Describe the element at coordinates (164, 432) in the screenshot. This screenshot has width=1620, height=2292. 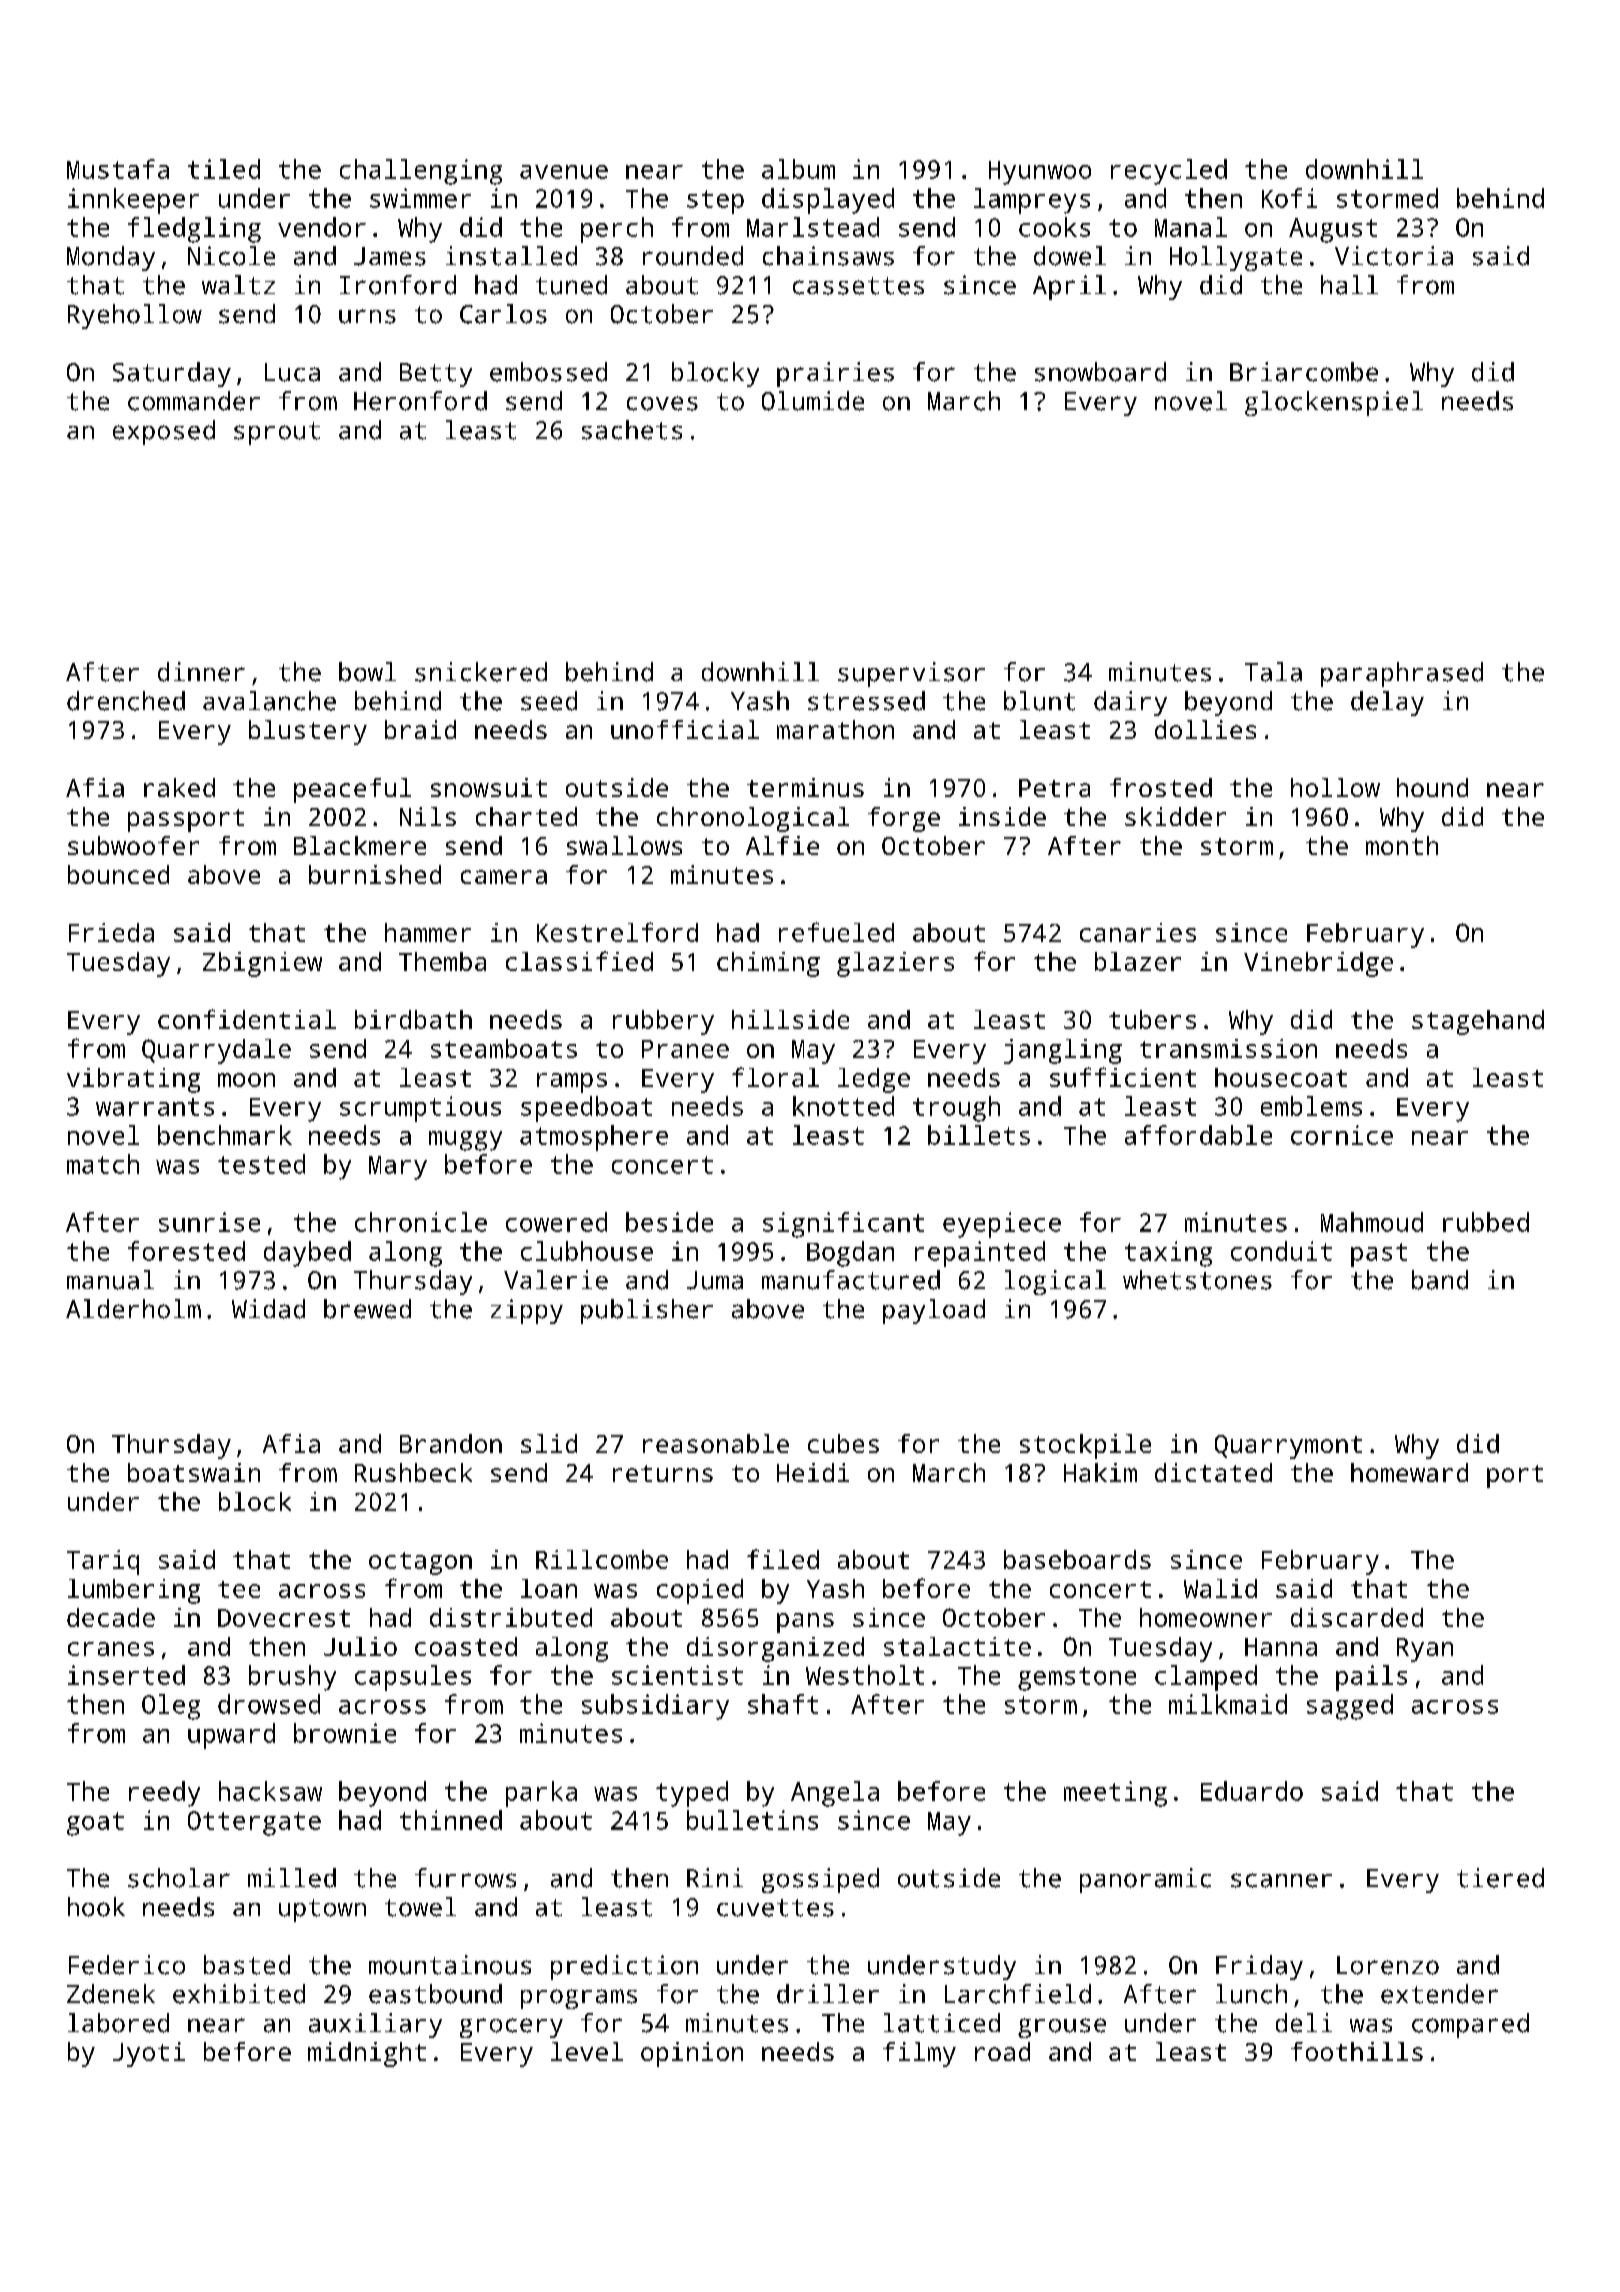
I see `exposed` at that location.
